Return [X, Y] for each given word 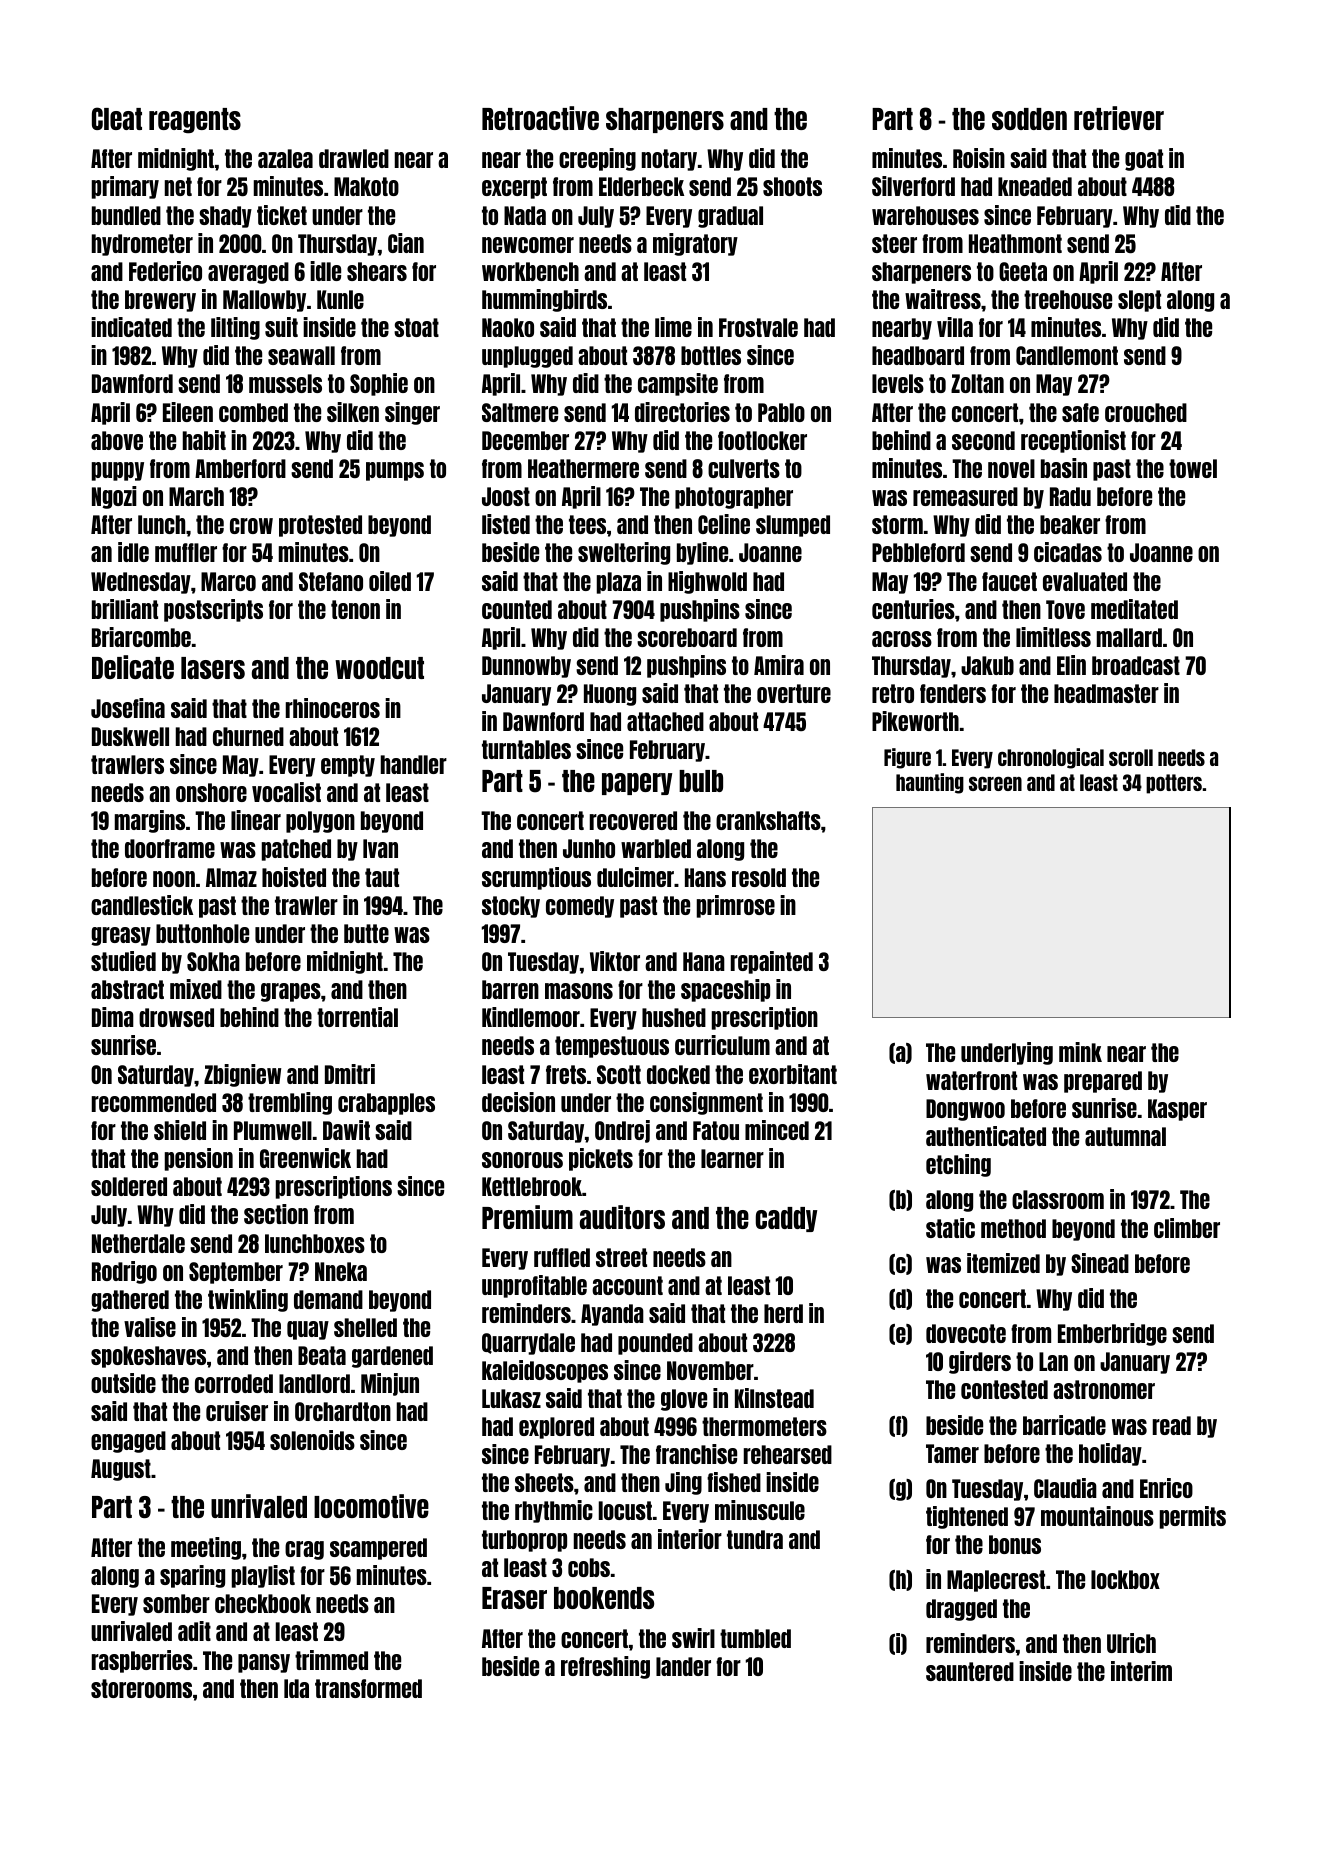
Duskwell [130, 736]
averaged [248, 273]
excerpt [514, 188]
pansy [264, 1663]
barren [510, 989]
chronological [1051, 758]
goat [1144, 160]
